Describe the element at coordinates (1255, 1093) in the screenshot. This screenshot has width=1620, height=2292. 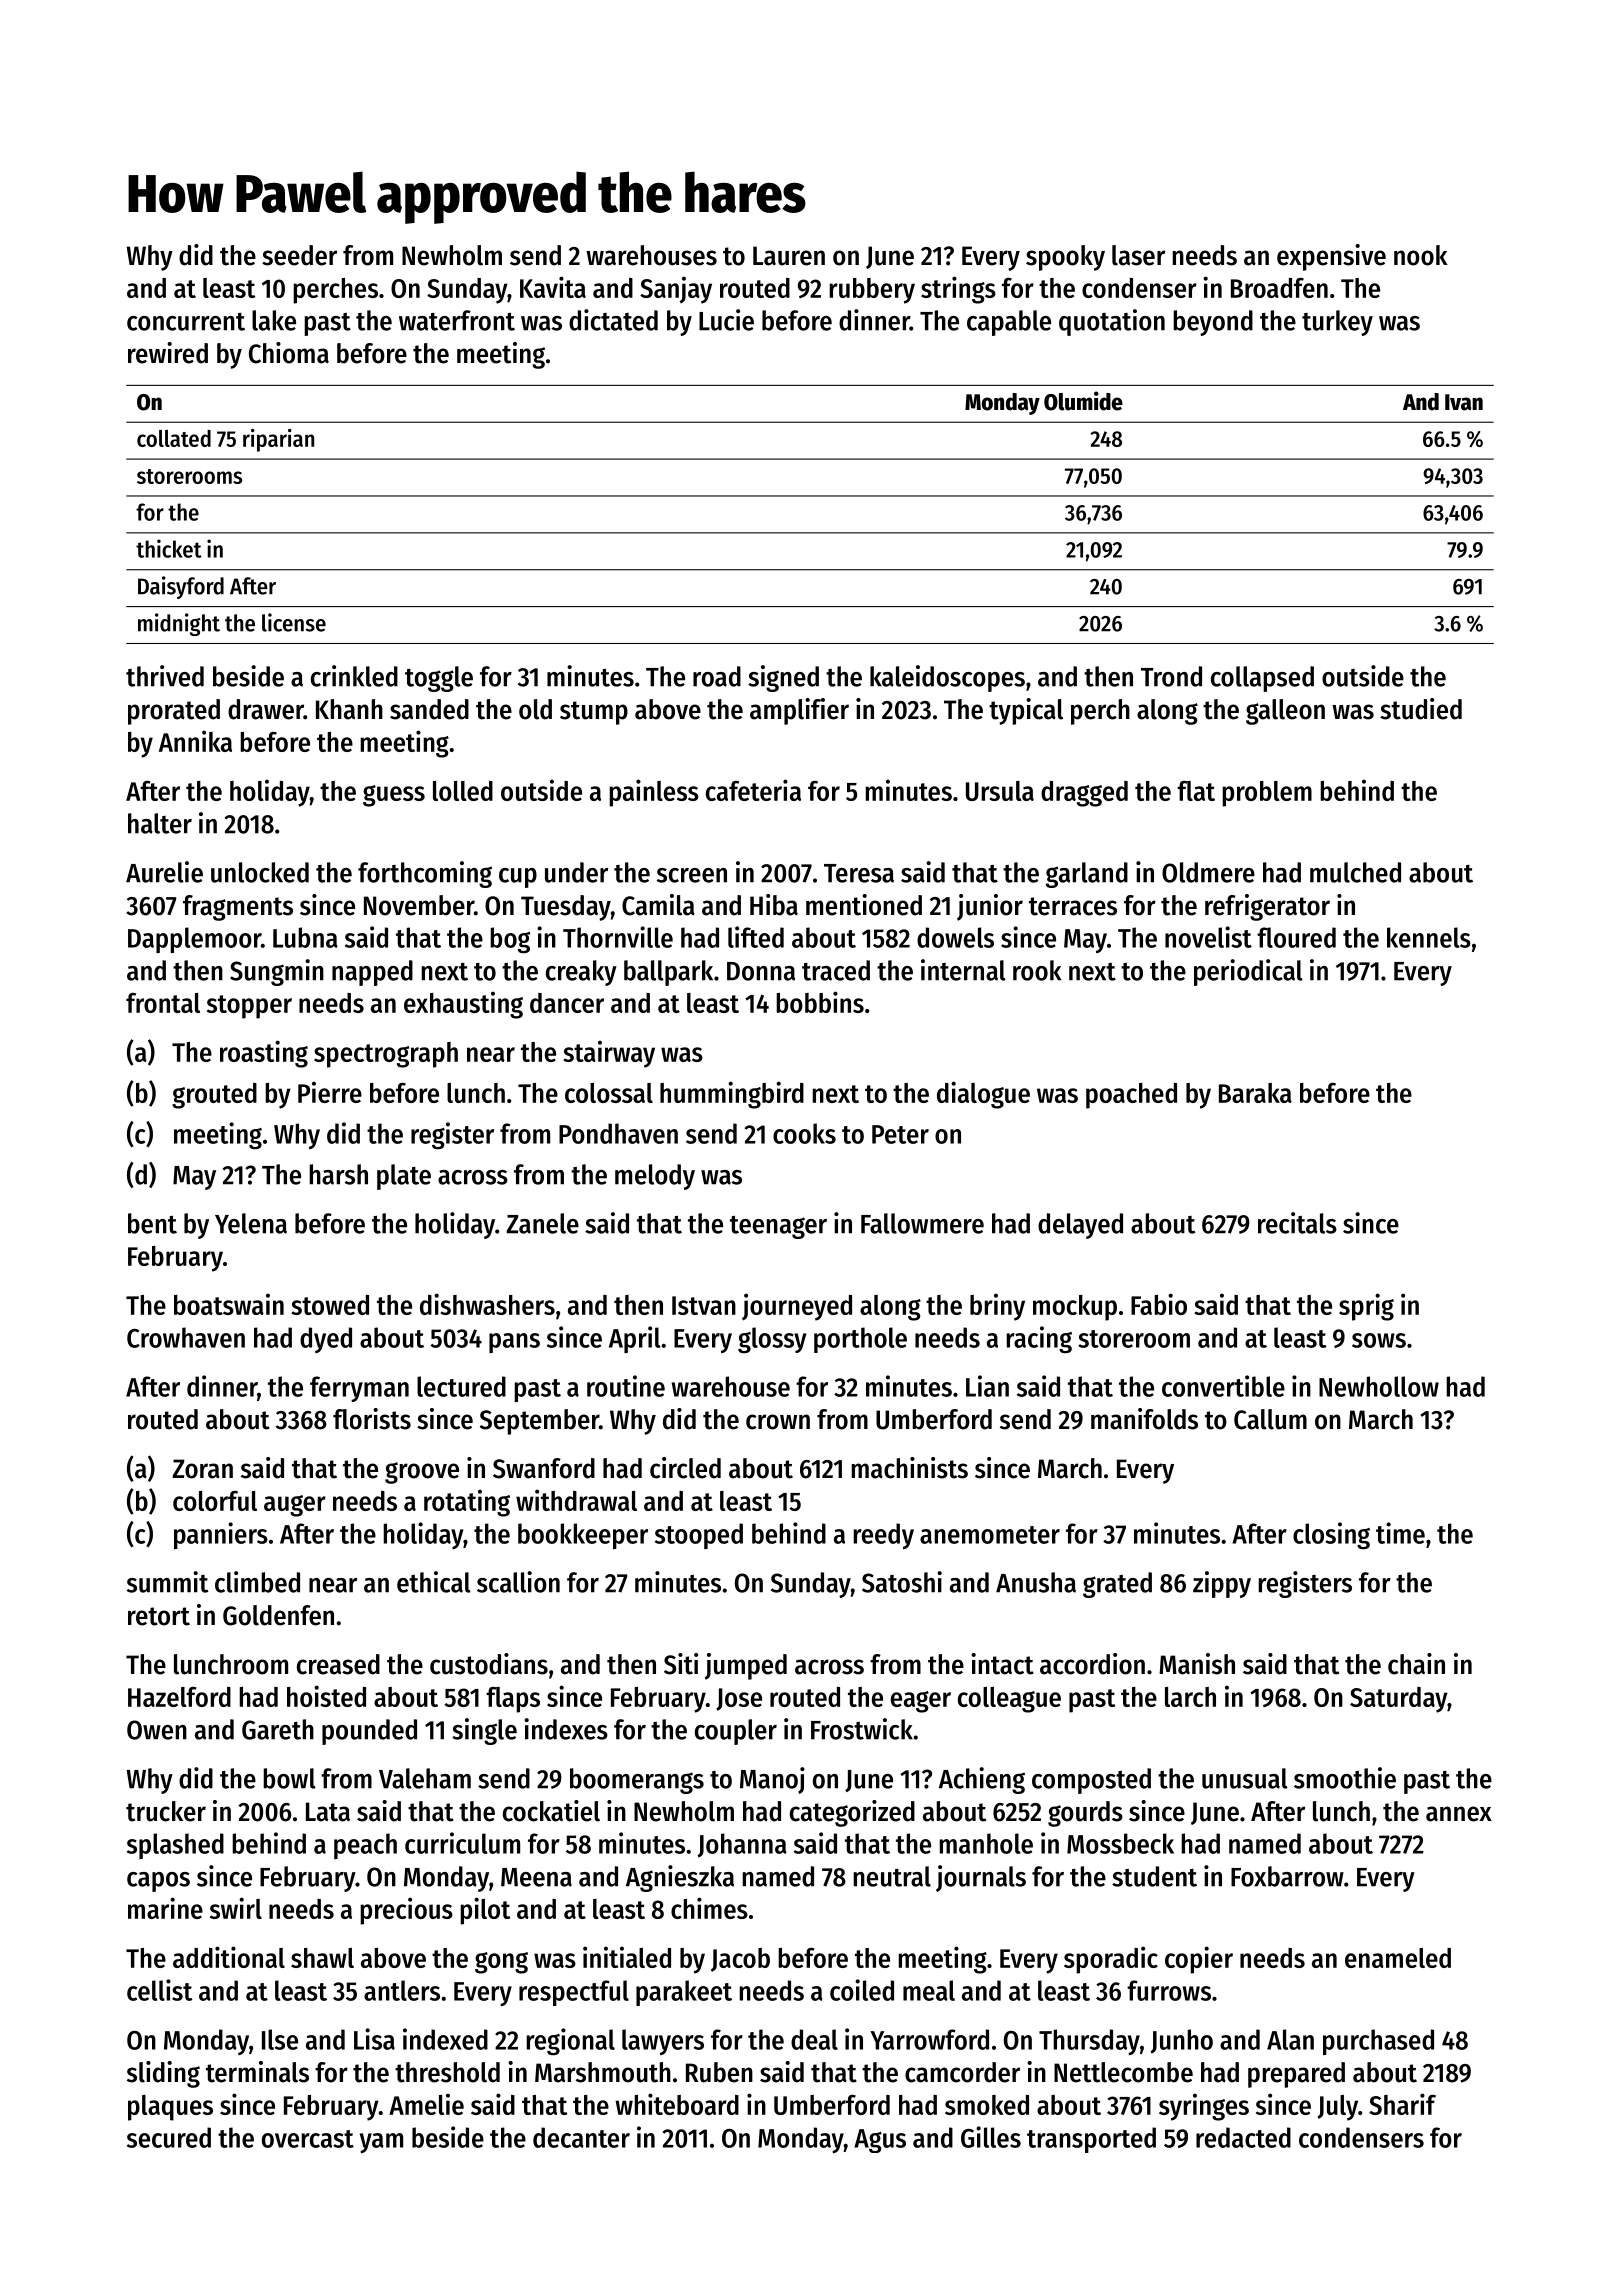
I see `Baraka` at that location.
